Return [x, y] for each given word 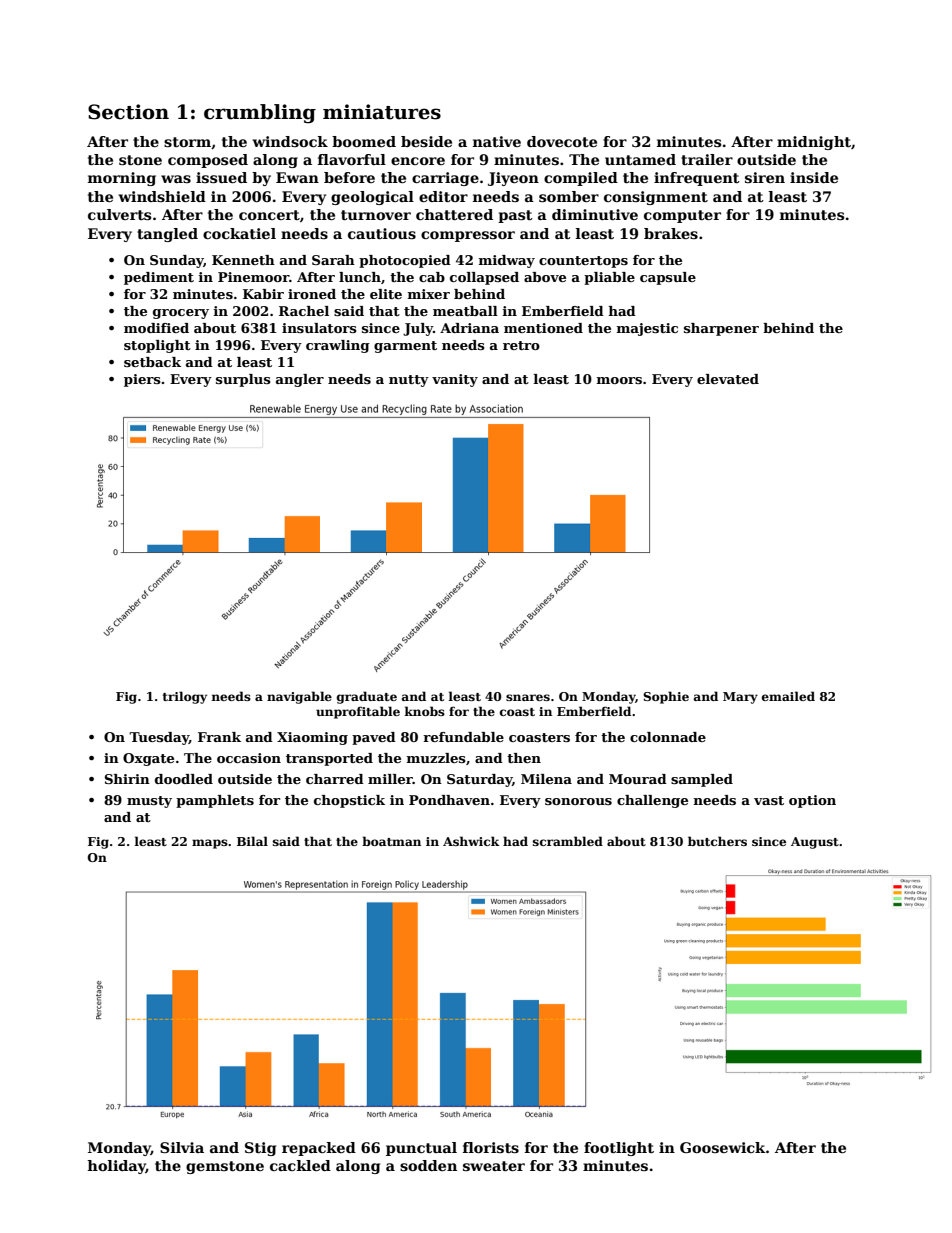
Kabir [263, 294]
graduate [367, 697]
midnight [814, 143]
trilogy [185, 697]
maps [210, 844]
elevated [728, 379]
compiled [581, 179]
